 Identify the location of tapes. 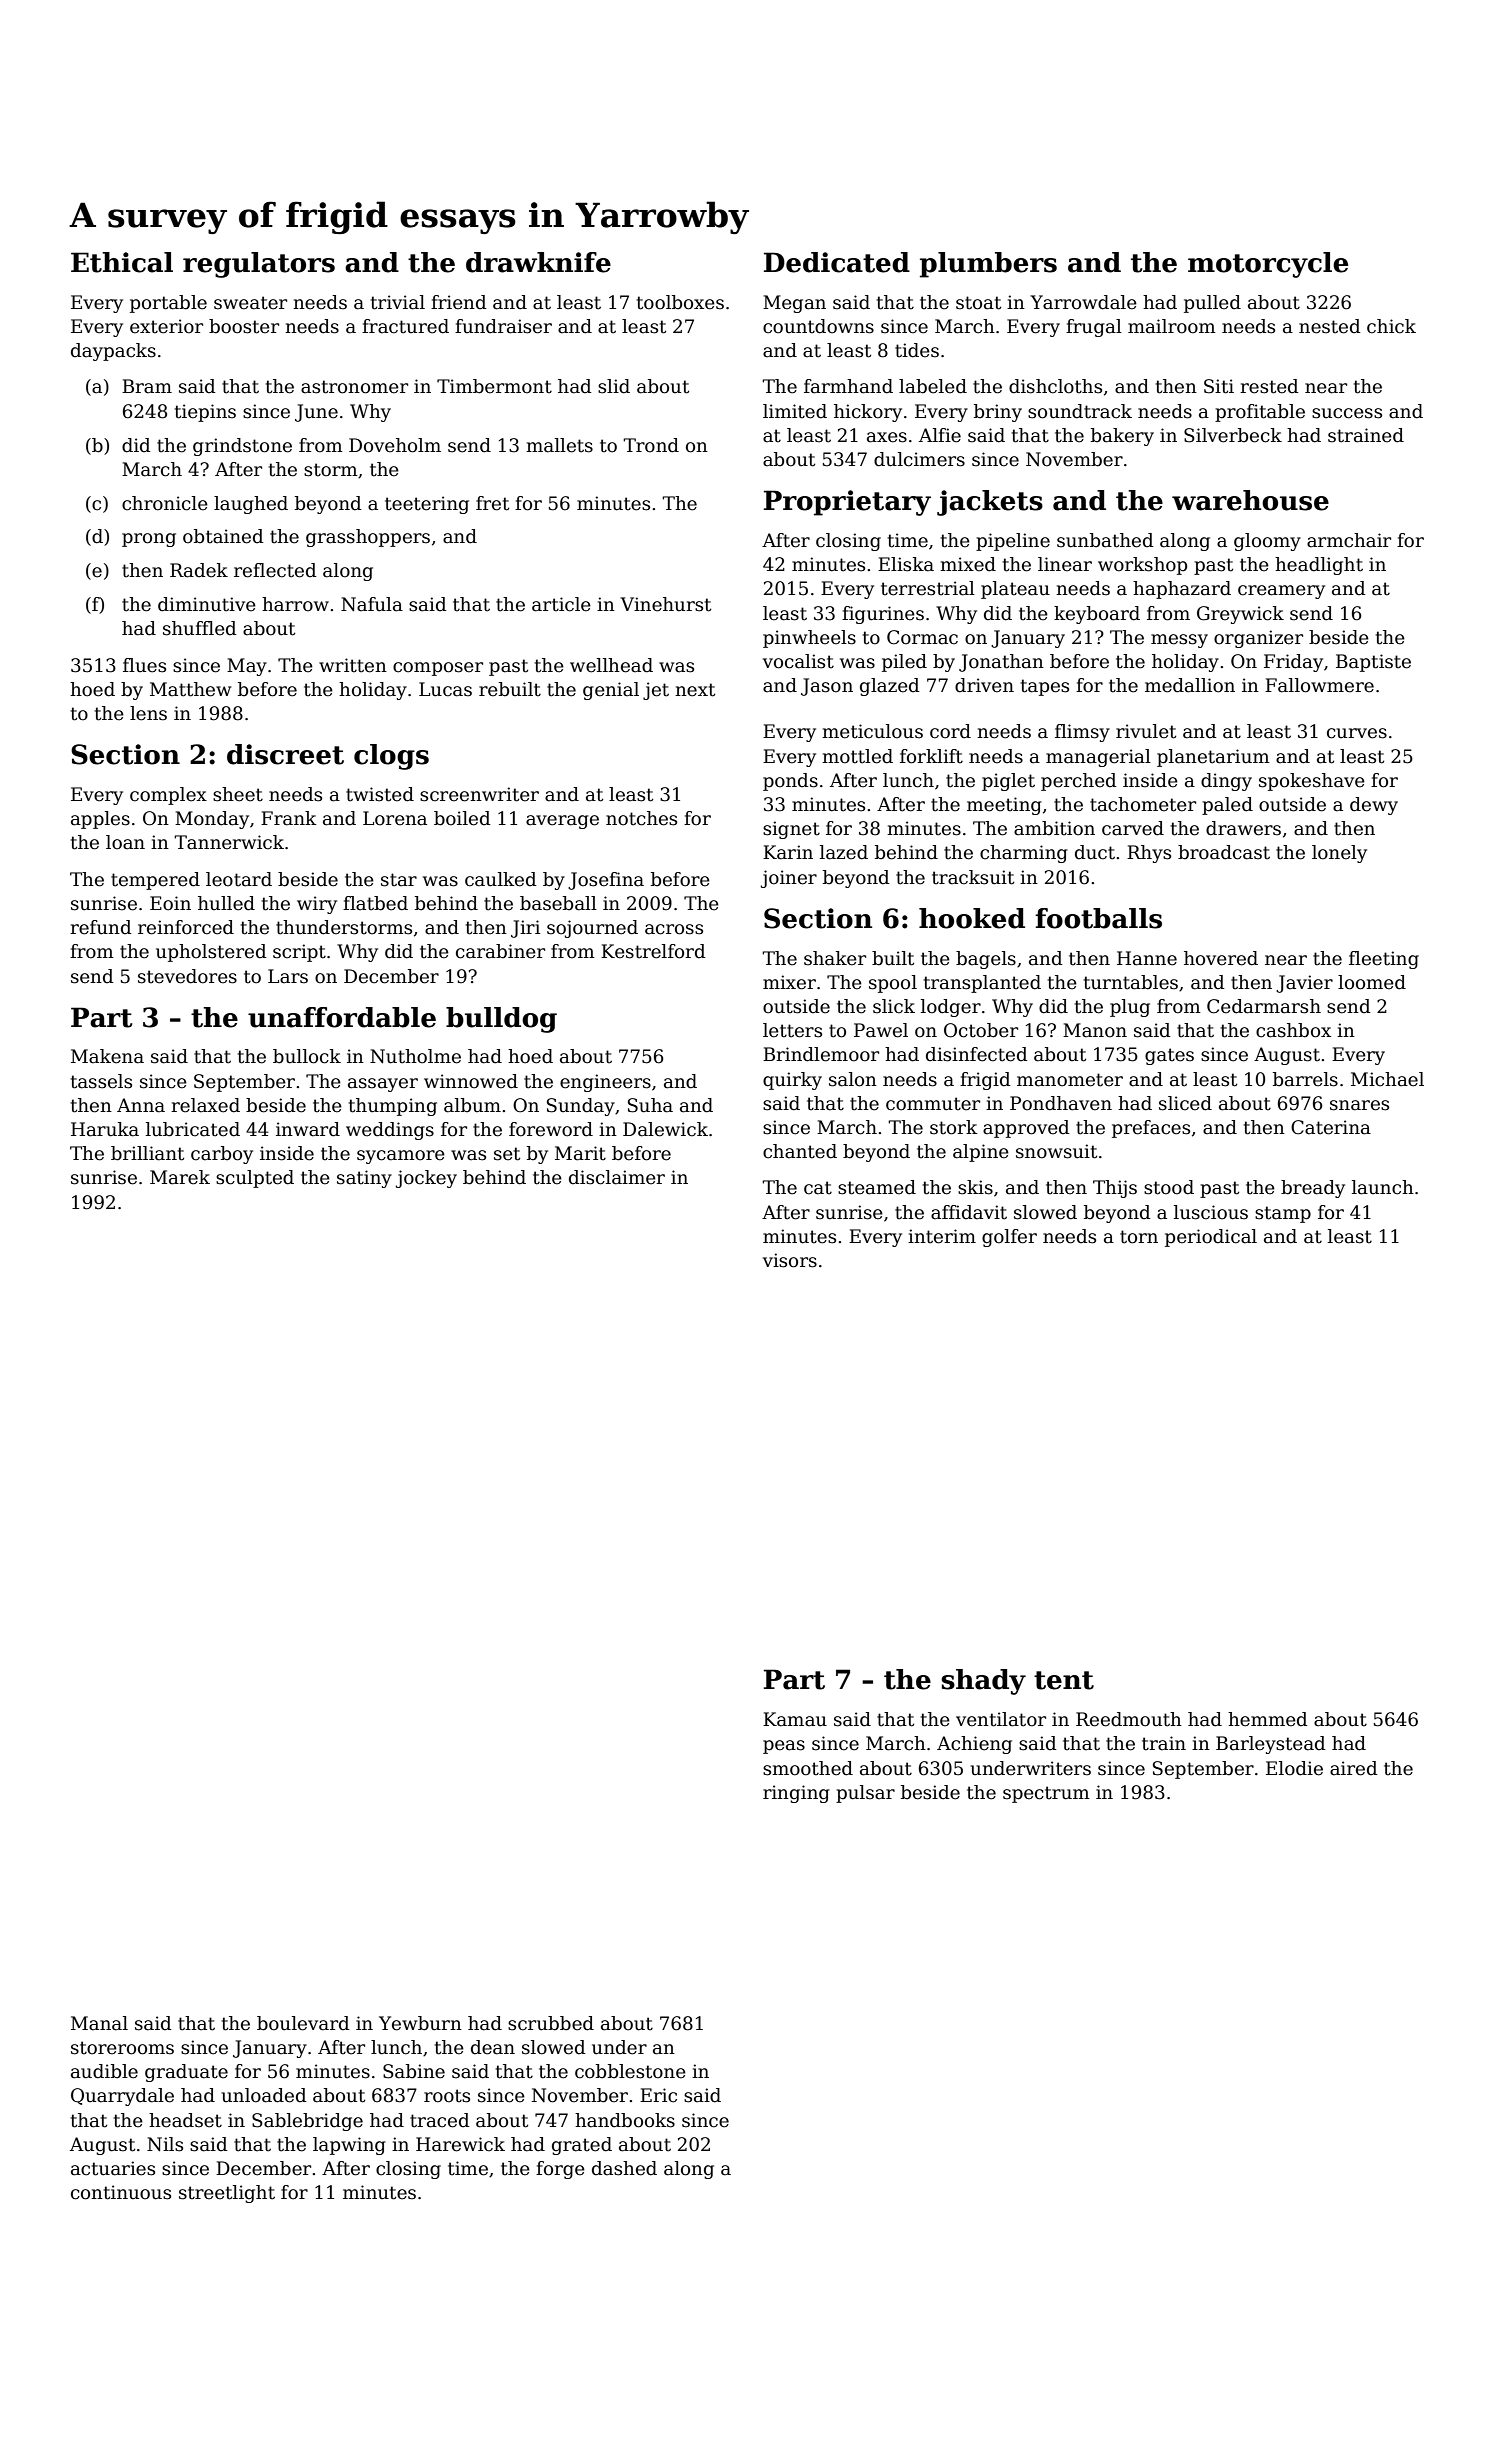
(1045, 687).
